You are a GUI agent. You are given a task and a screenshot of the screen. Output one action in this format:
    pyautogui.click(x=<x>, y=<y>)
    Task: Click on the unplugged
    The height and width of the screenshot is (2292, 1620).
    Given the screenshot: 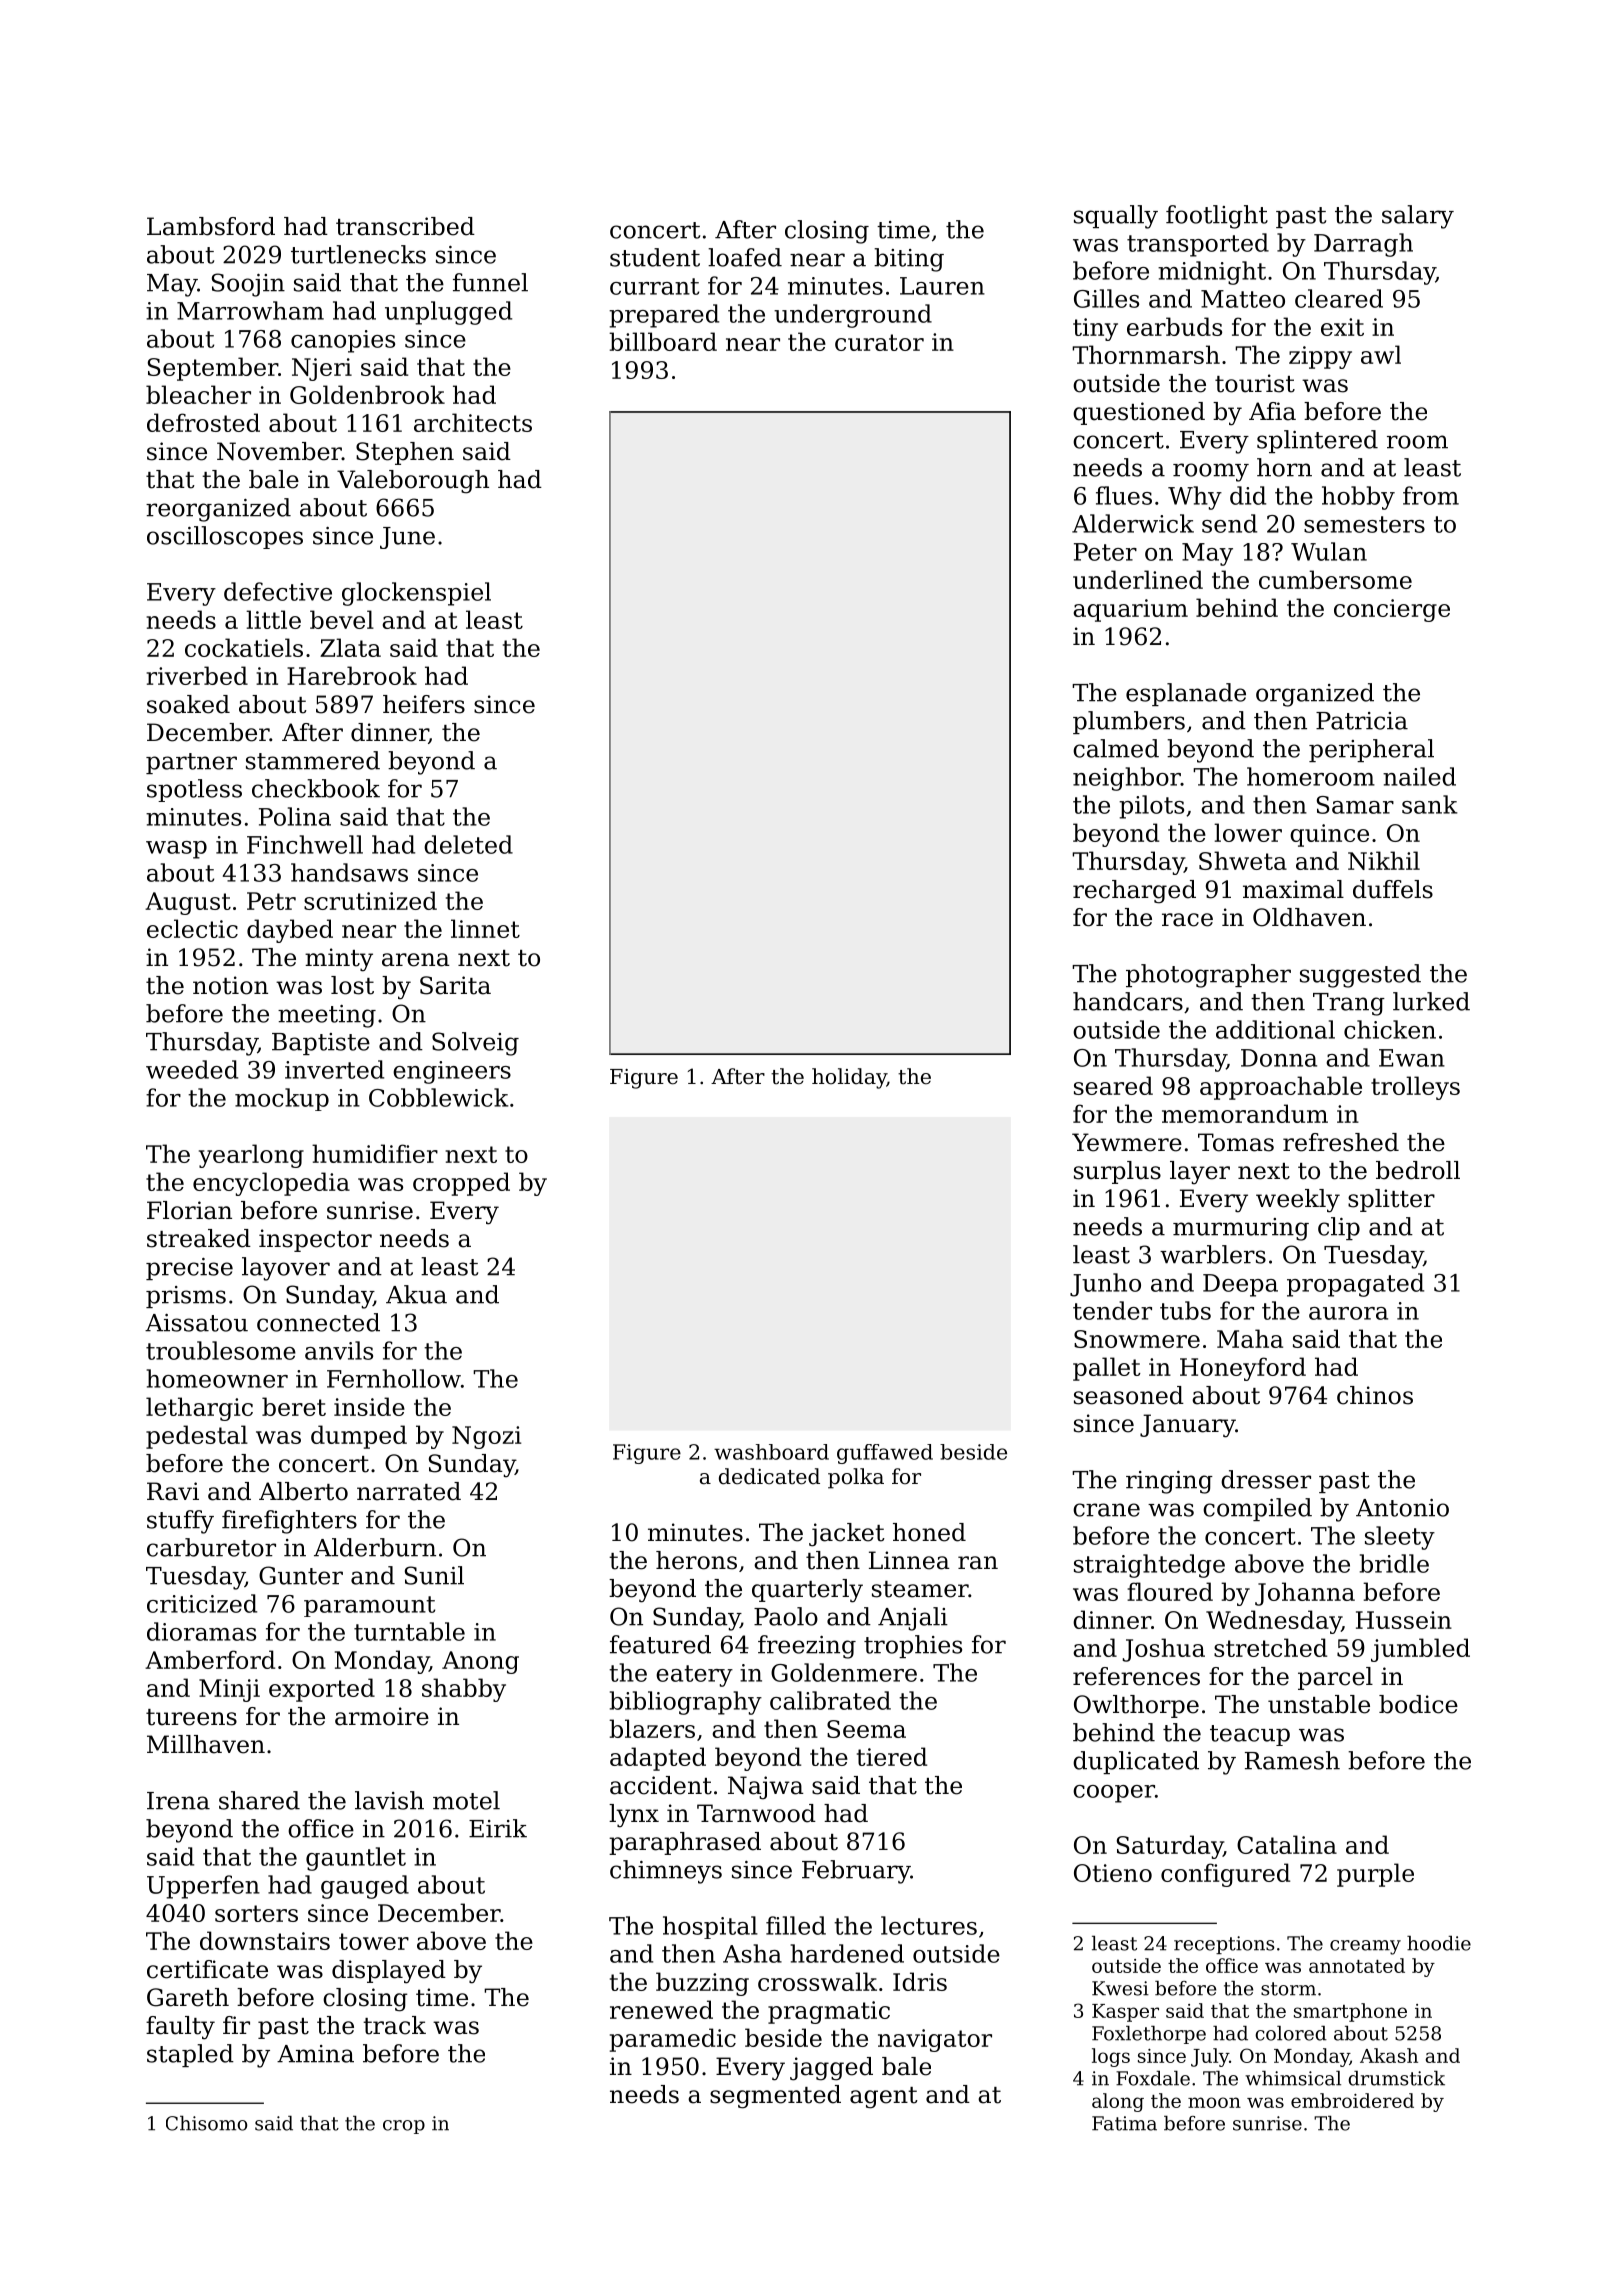 What is the action you would take?
    pyautogui.click(x=448, y=313)
